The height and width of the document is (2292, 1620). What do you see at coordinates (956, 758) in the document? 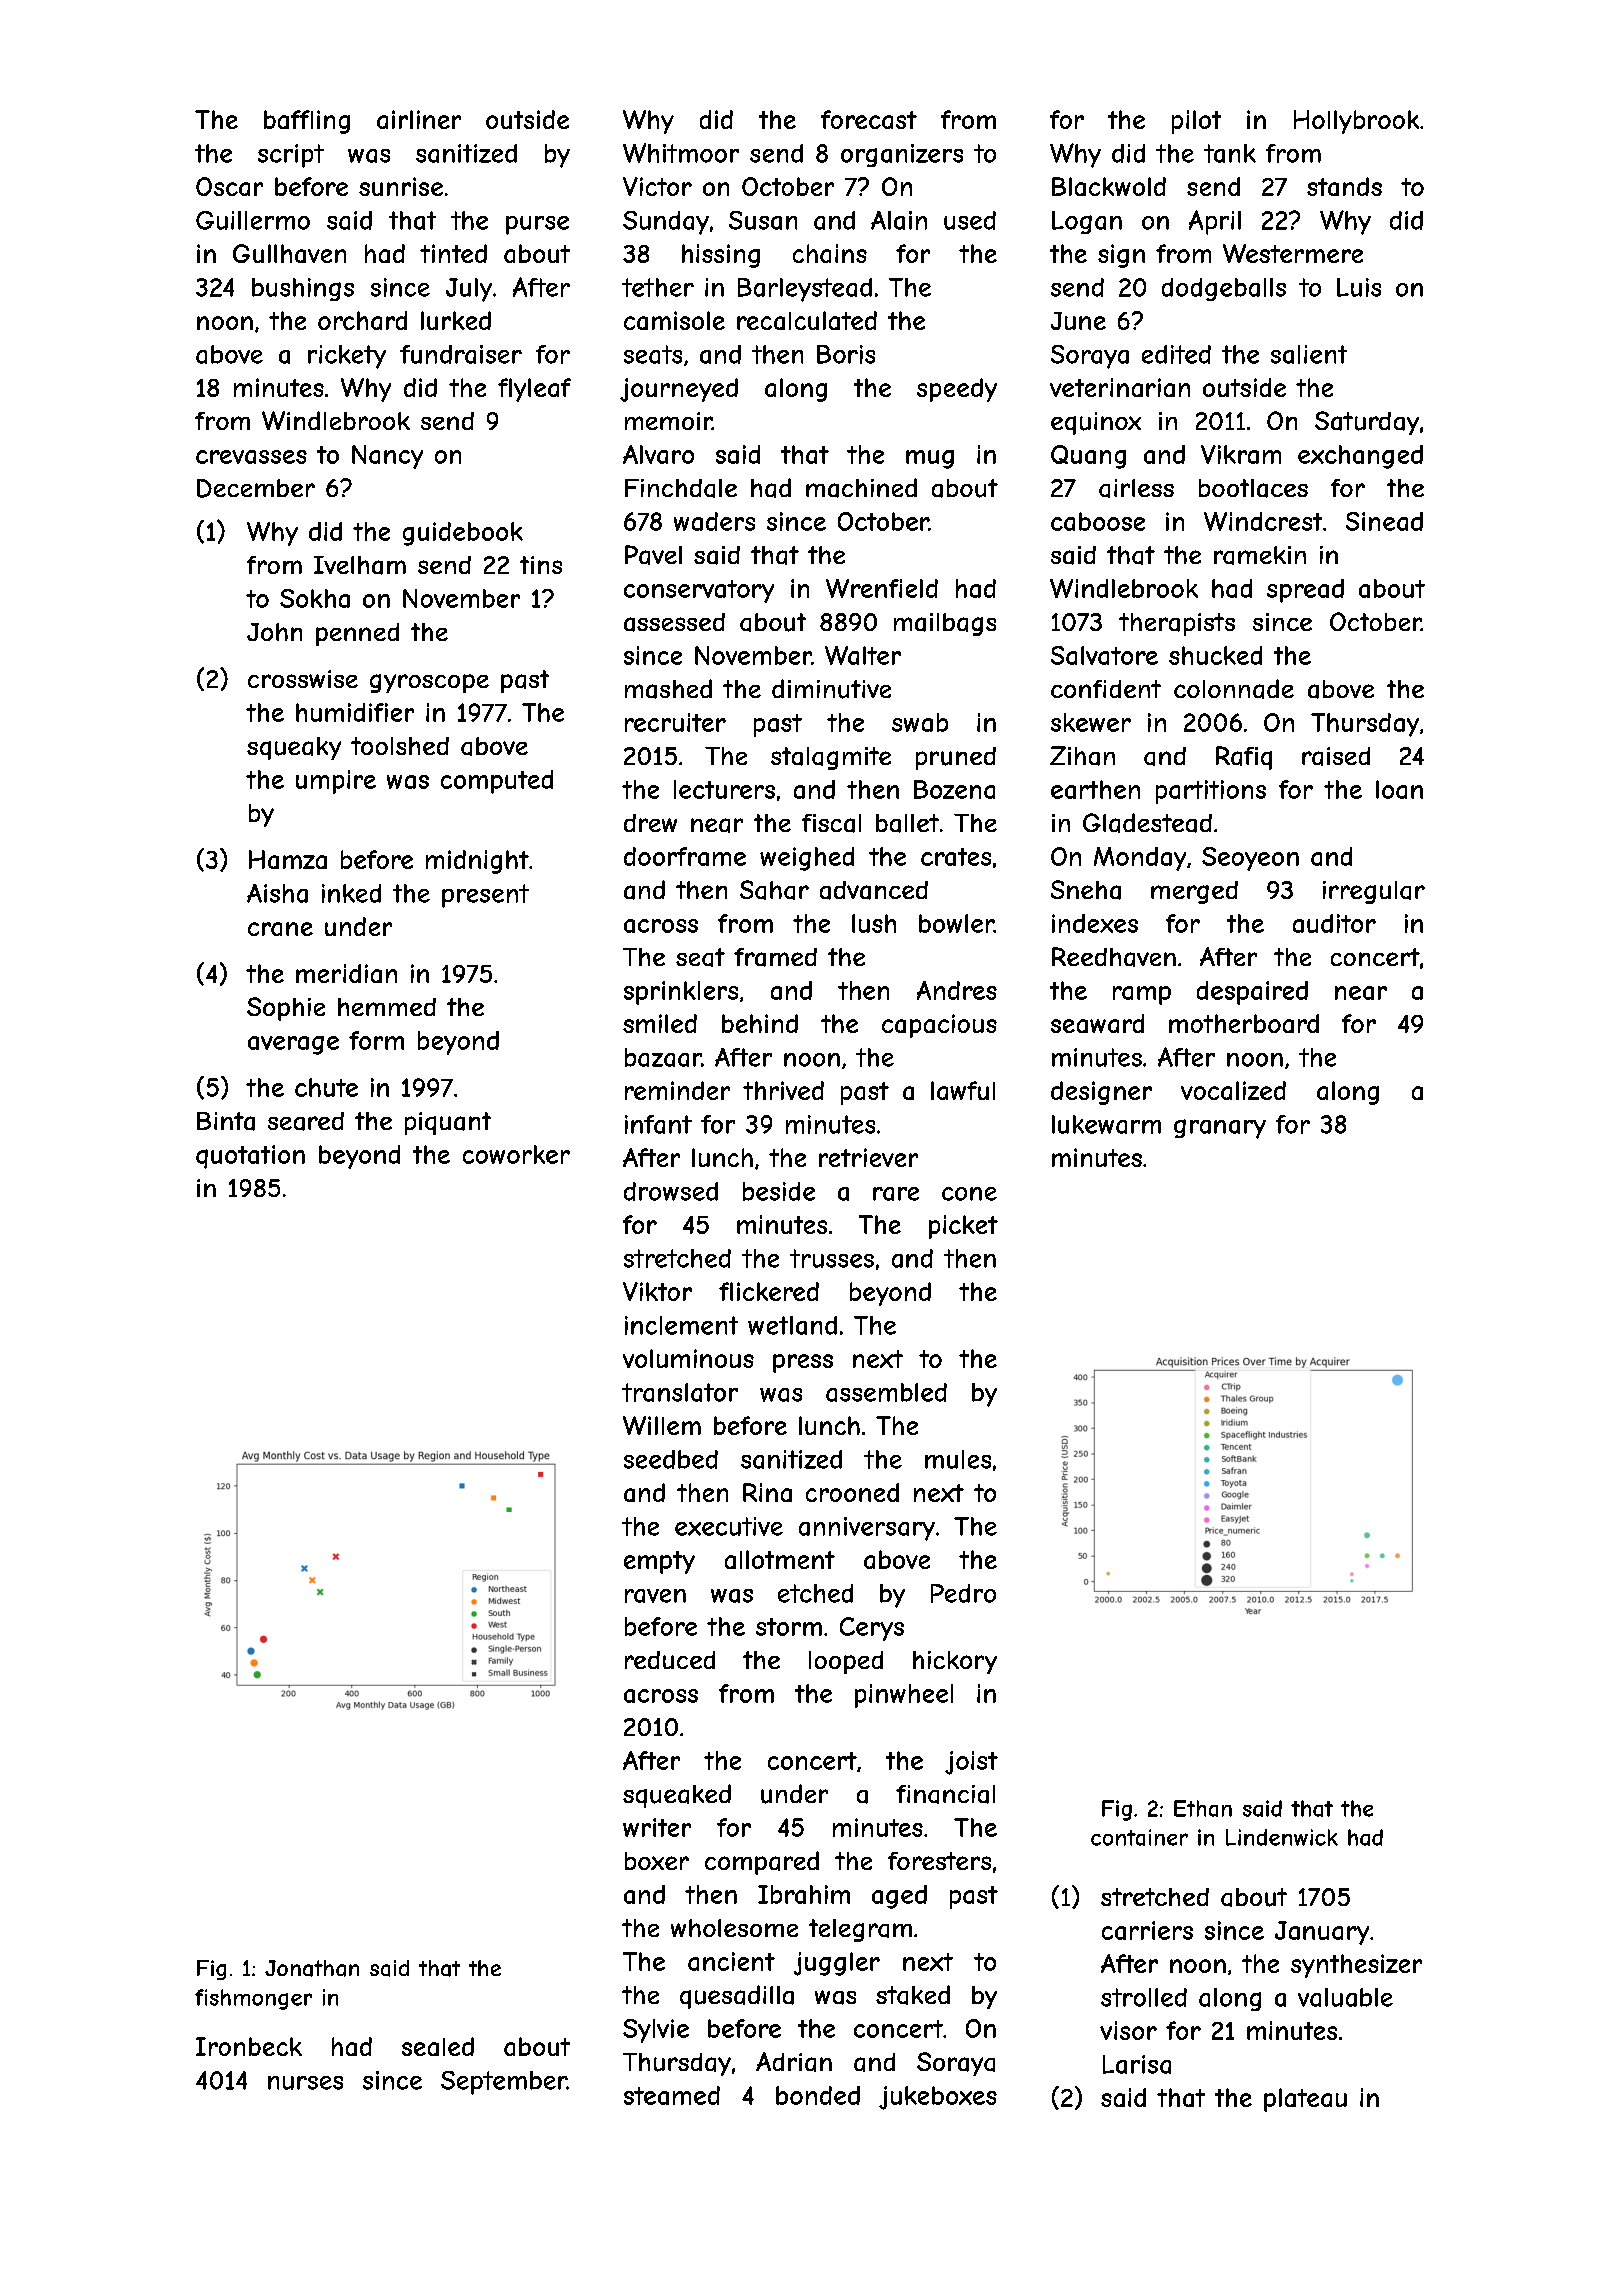
I see `pruned` at bounding box center [956, 758].
